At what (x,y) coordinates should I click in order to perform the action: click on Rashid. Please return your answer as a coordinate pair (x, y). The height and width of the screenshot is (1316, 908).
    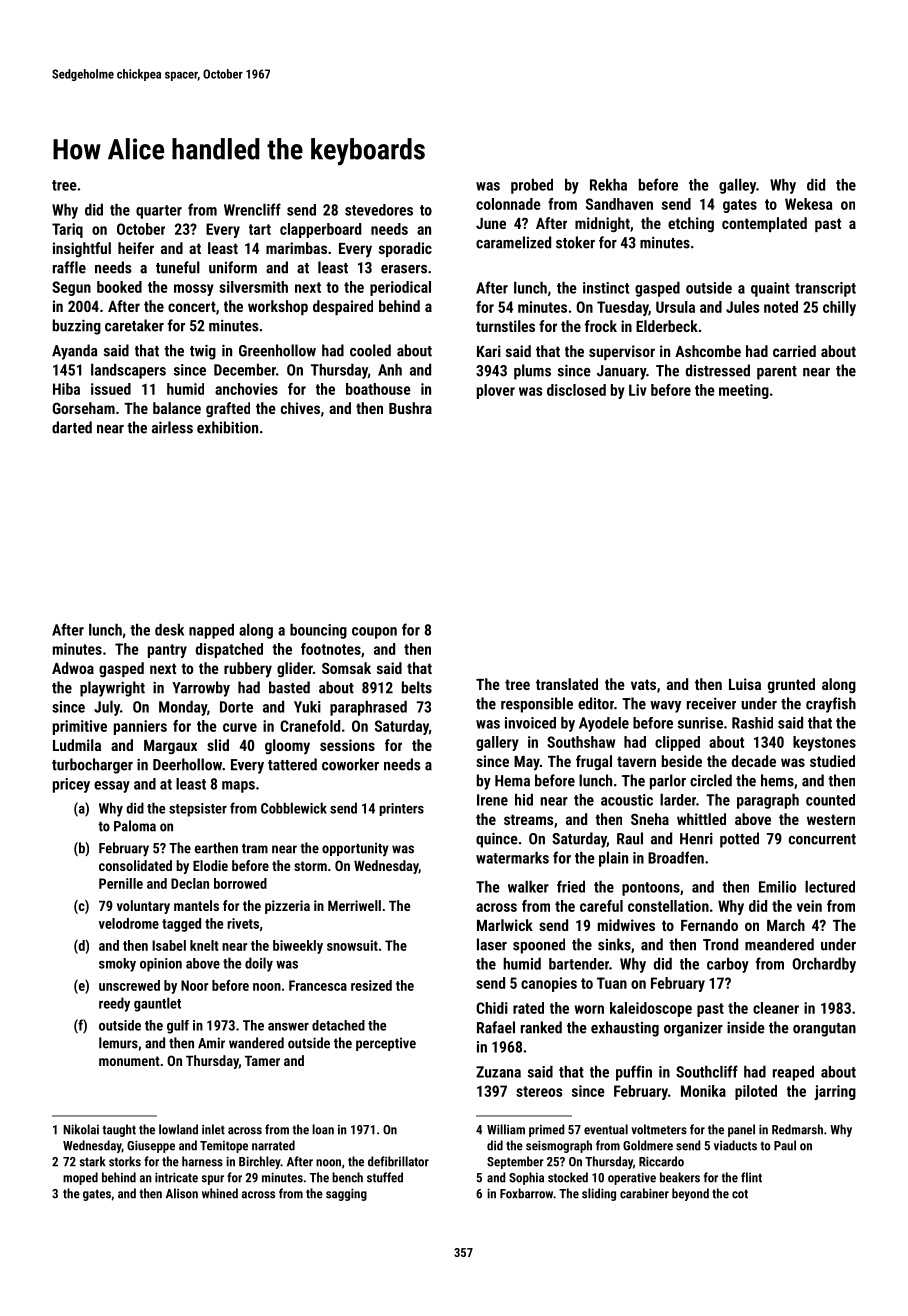
    Looking at the image, I should click on (752, 723).
